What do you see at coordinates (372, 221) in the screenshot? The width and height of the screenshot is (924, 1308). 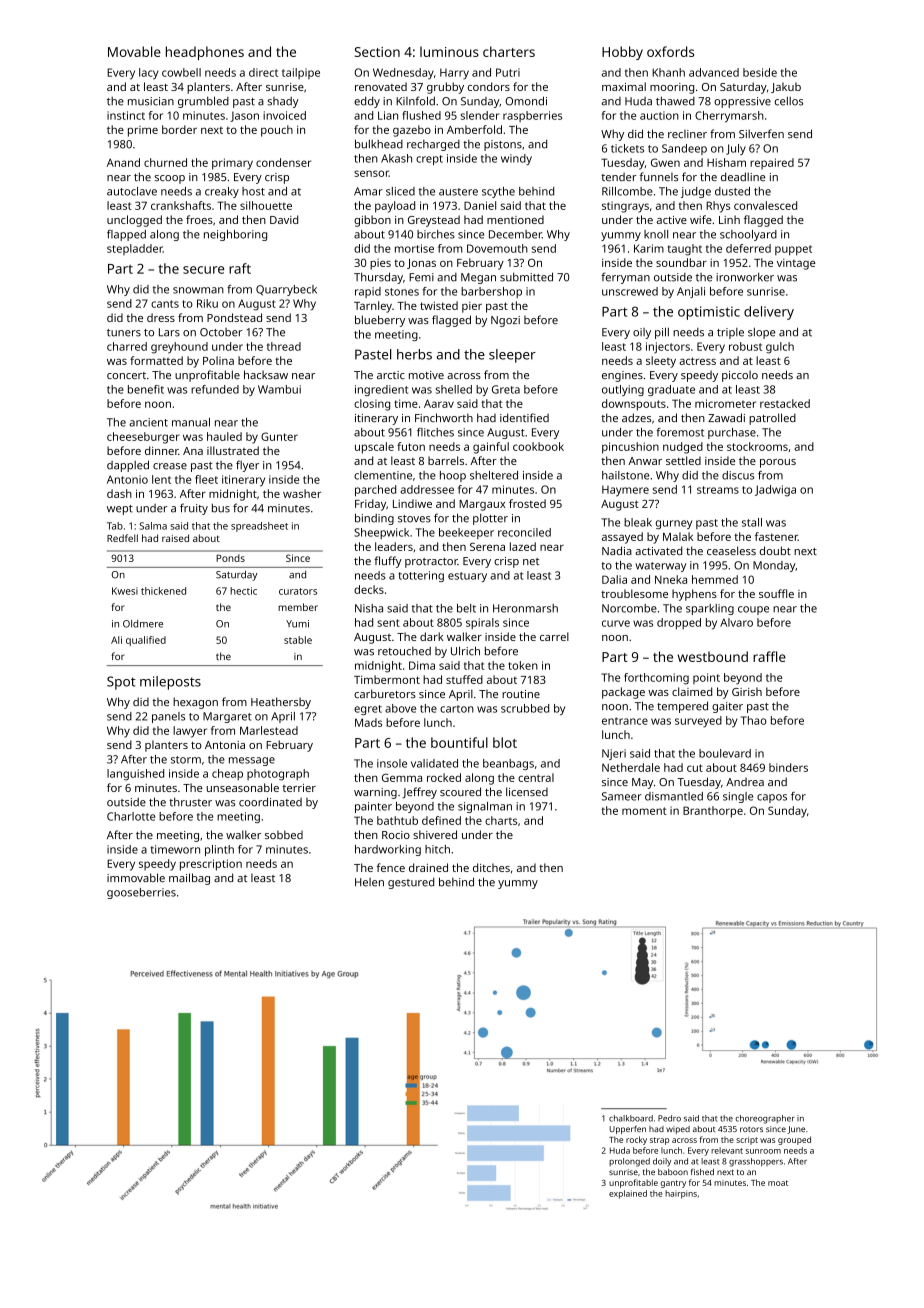 I see `gibbon` at bounding box center [372, 221].
